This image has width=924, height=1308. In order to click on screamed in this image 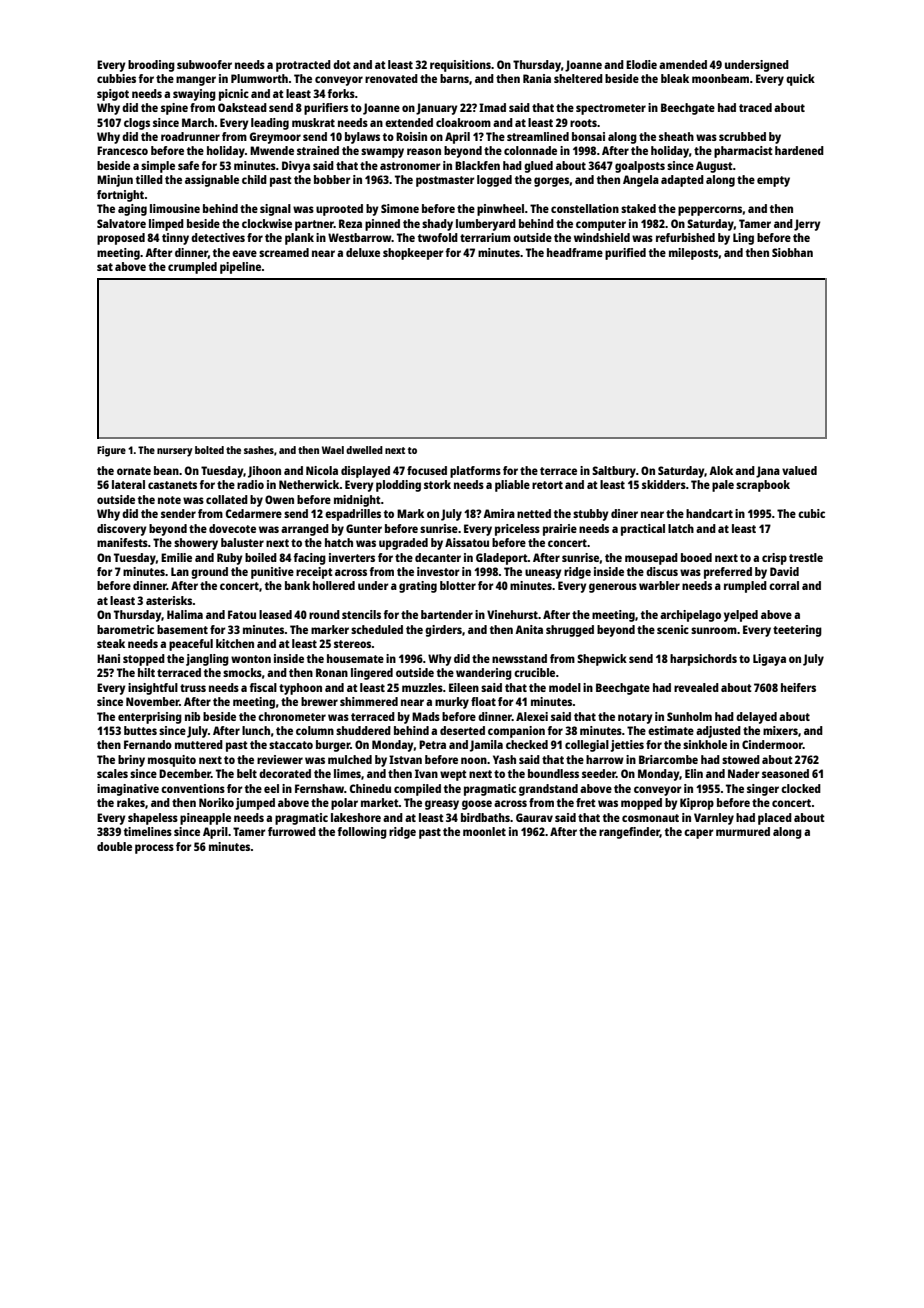, I will do `click(284, 252)`.
